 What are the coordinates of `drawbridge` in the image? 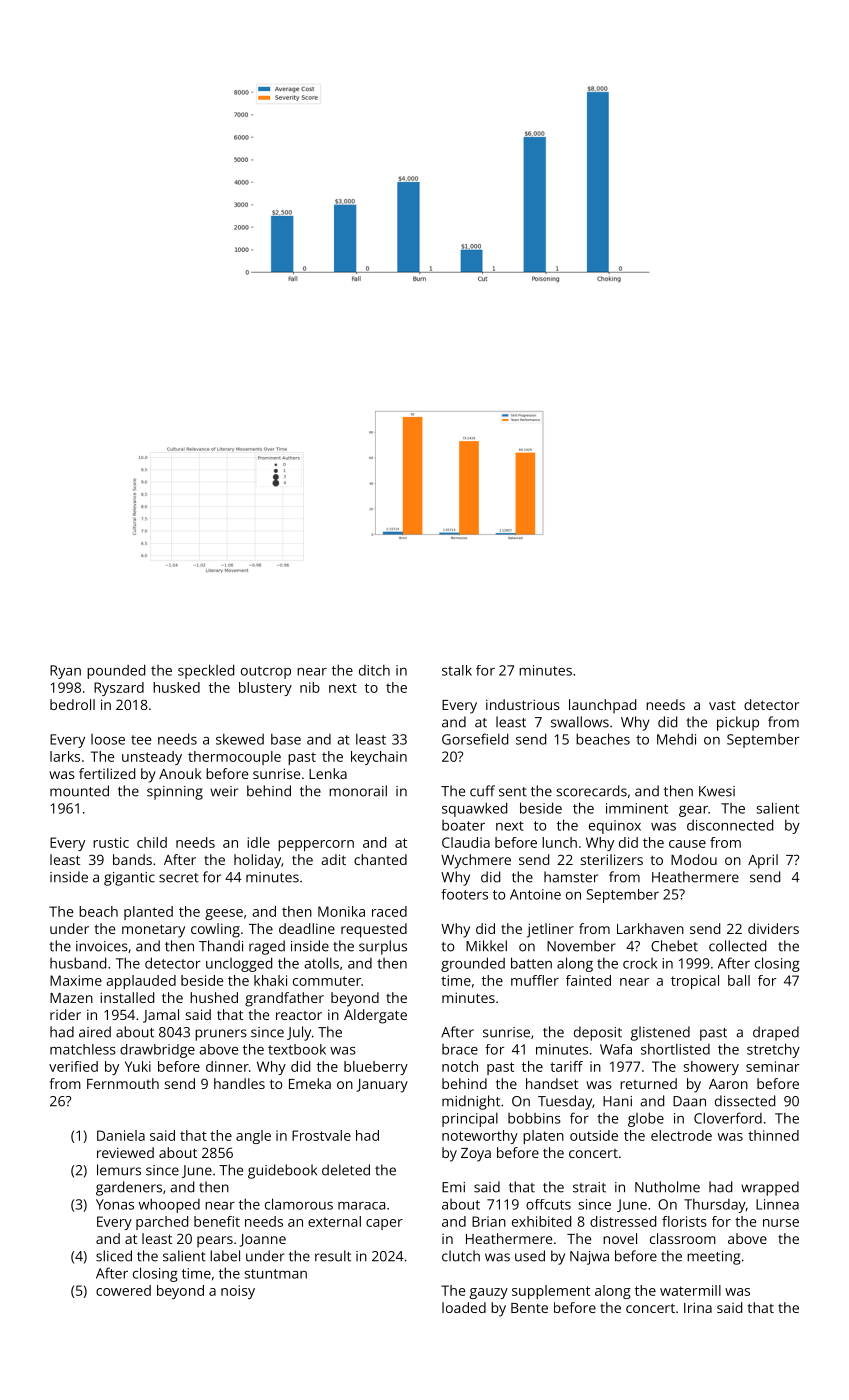 It's located at (157, 1051).
